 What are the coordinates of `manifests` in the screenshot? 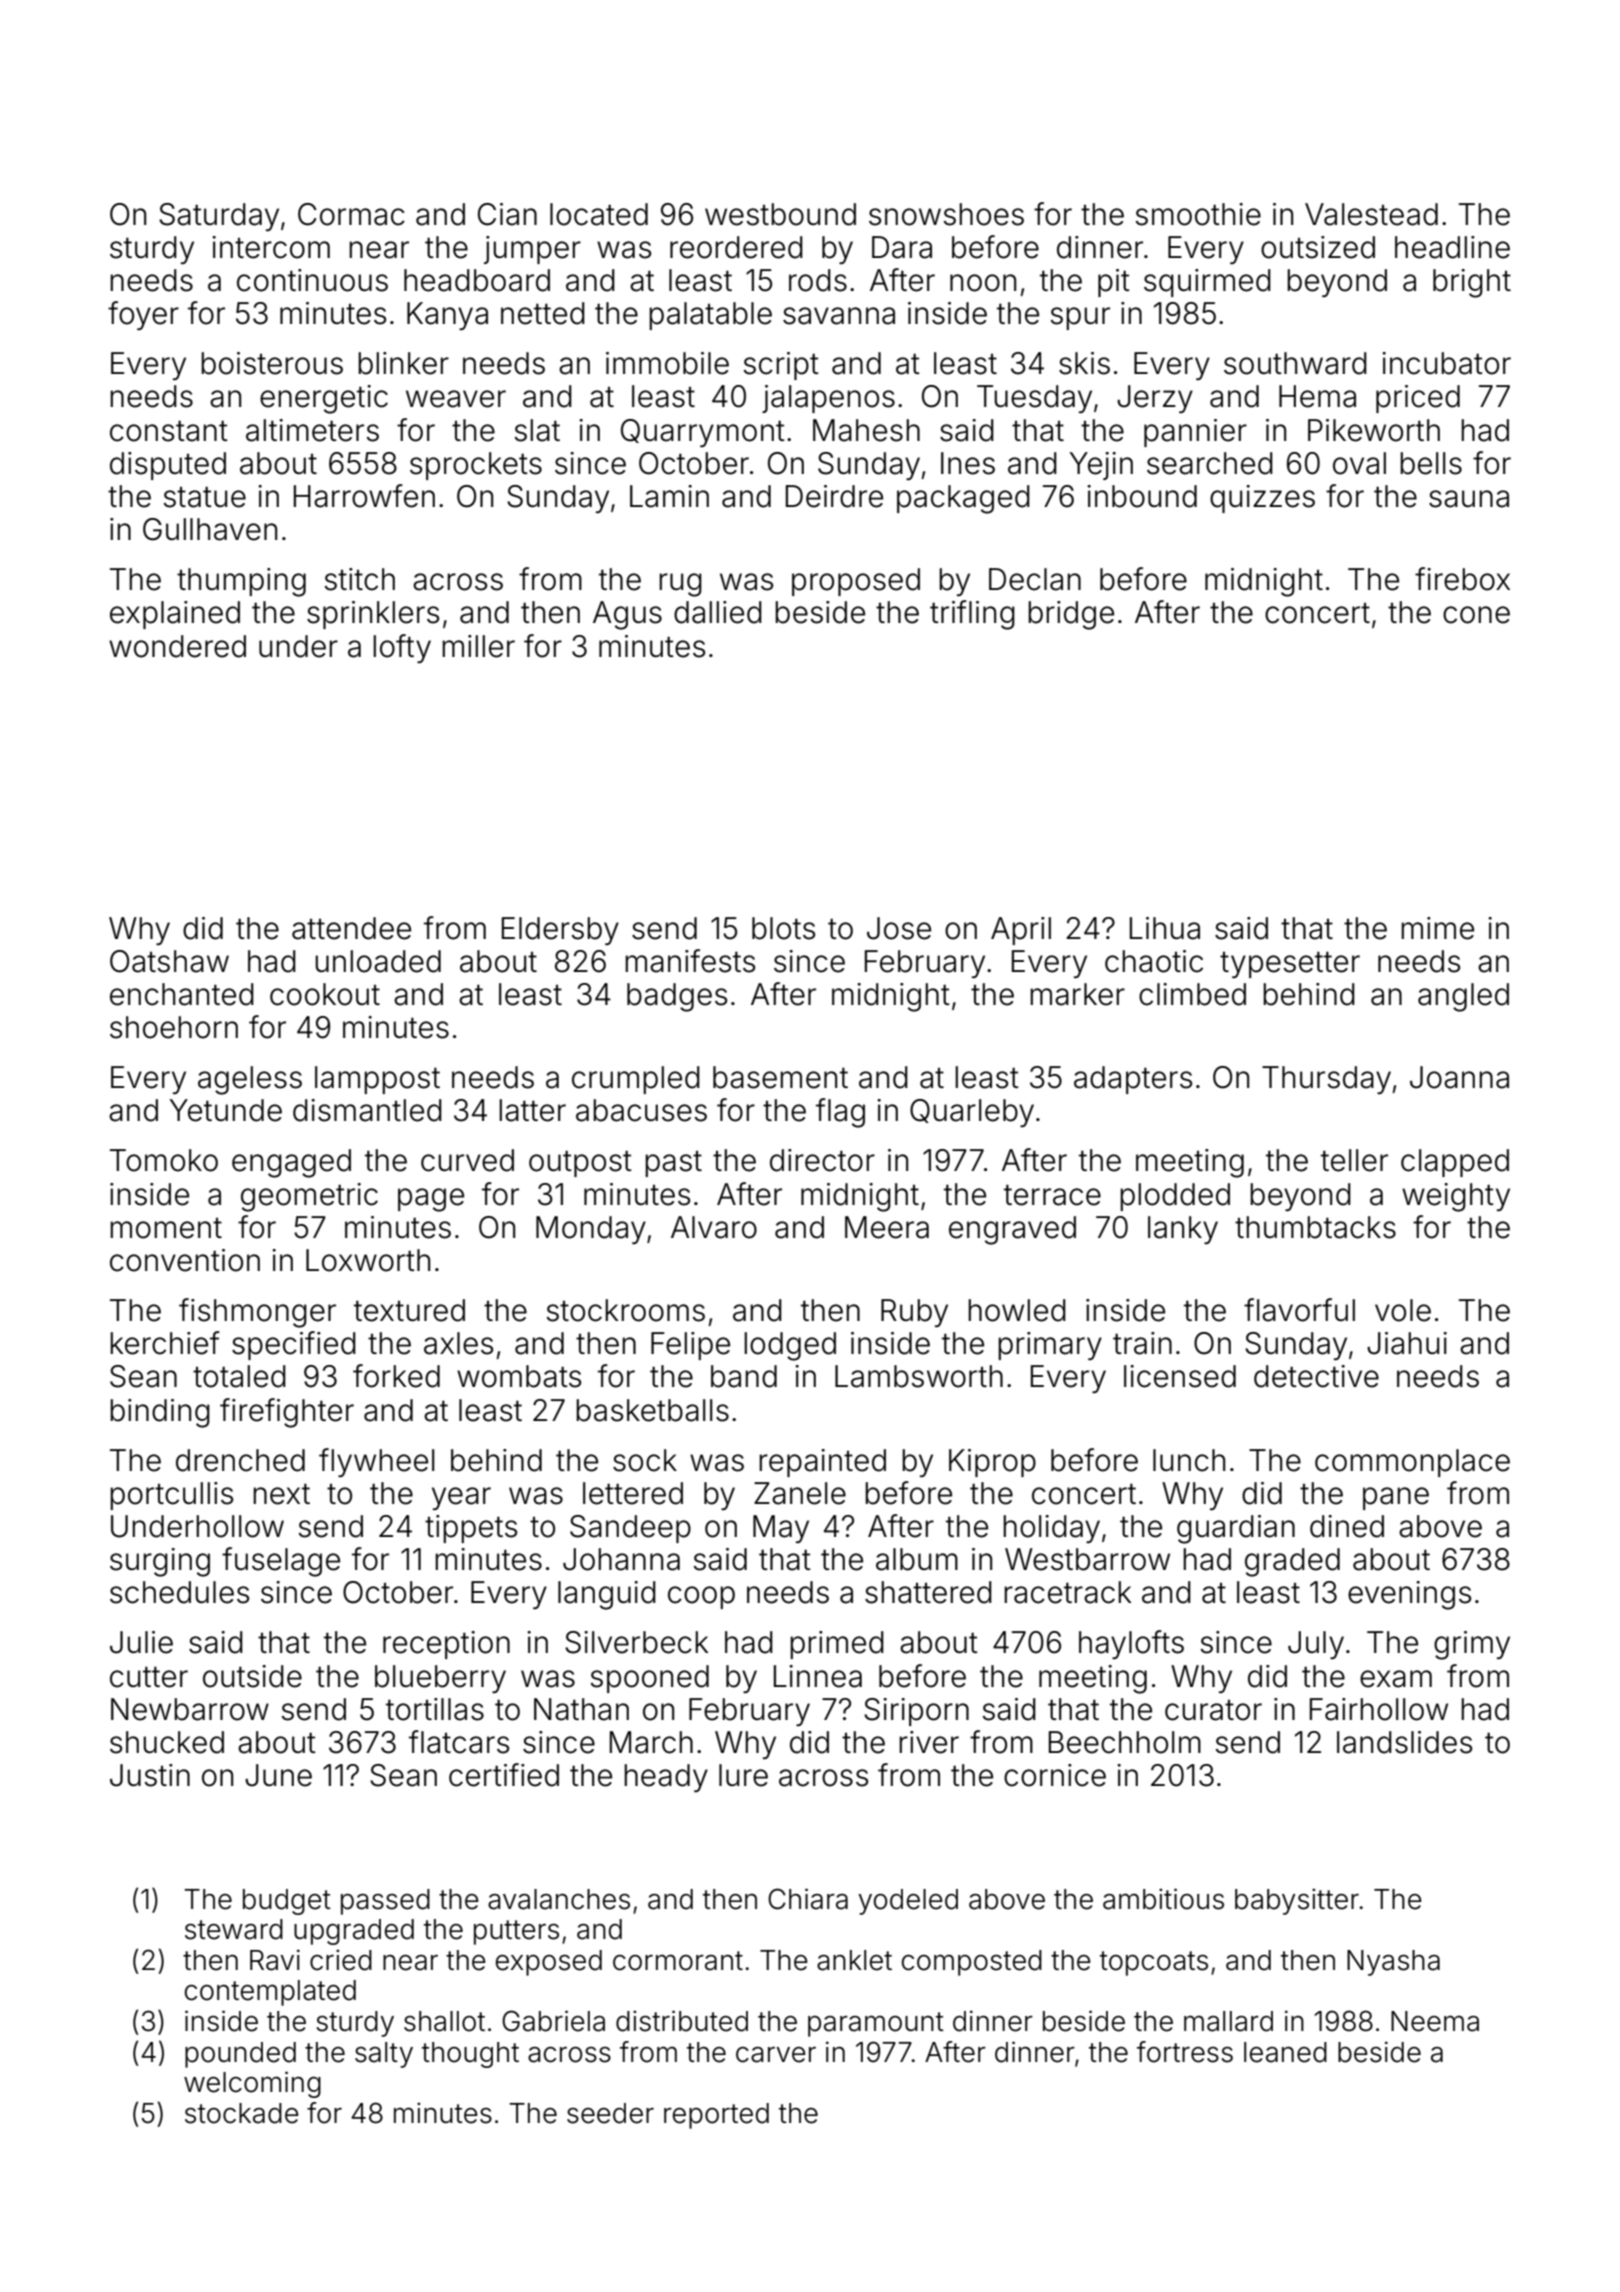 It's located at (690, 961).
